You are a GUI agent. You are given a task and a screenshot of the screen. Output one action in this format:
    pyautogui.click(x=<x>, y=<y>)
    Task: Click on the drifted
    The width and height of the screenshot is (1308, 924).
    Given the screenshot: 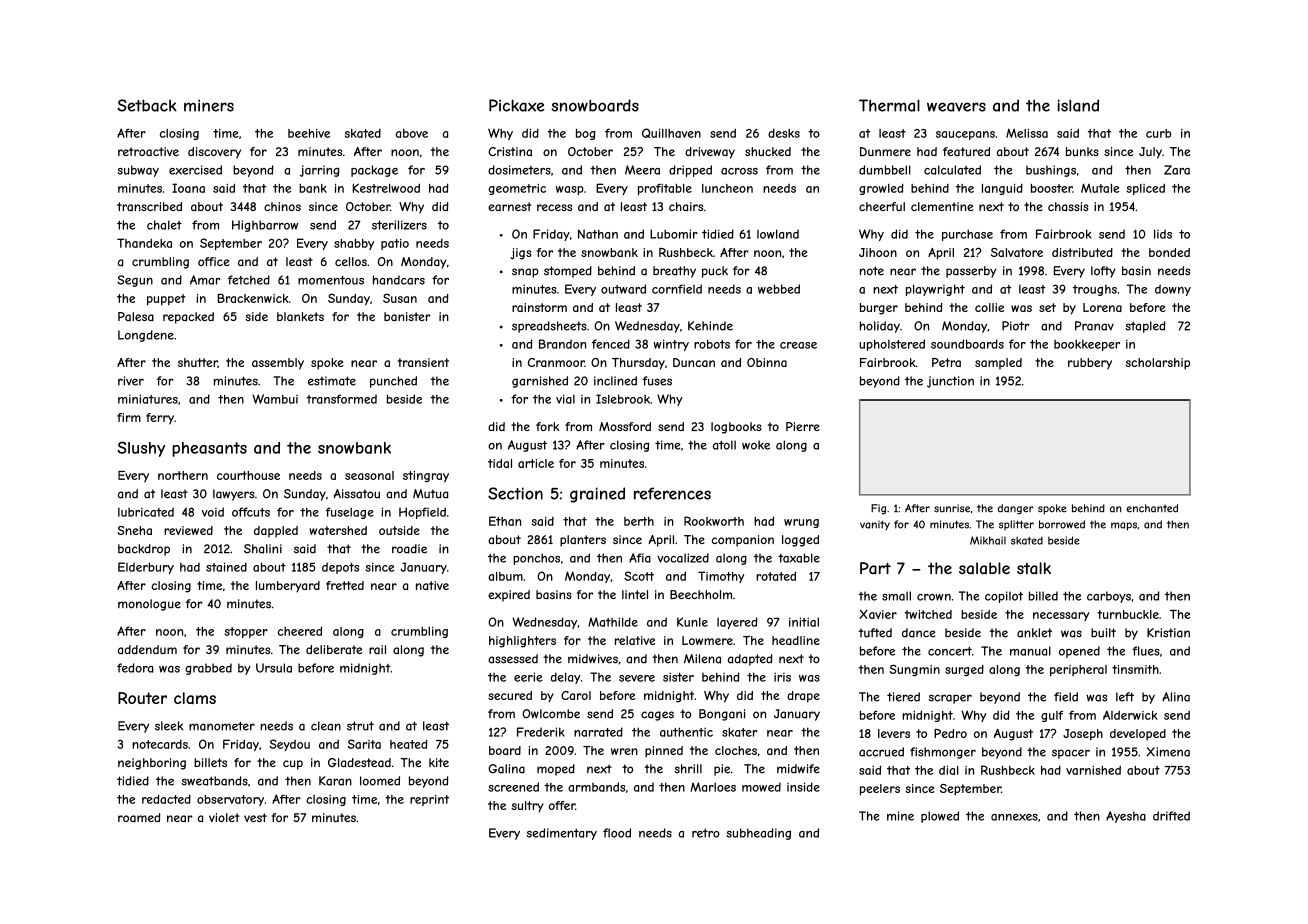 What is the action you would take?
    pyautogui.click(x=1171, y=816)
